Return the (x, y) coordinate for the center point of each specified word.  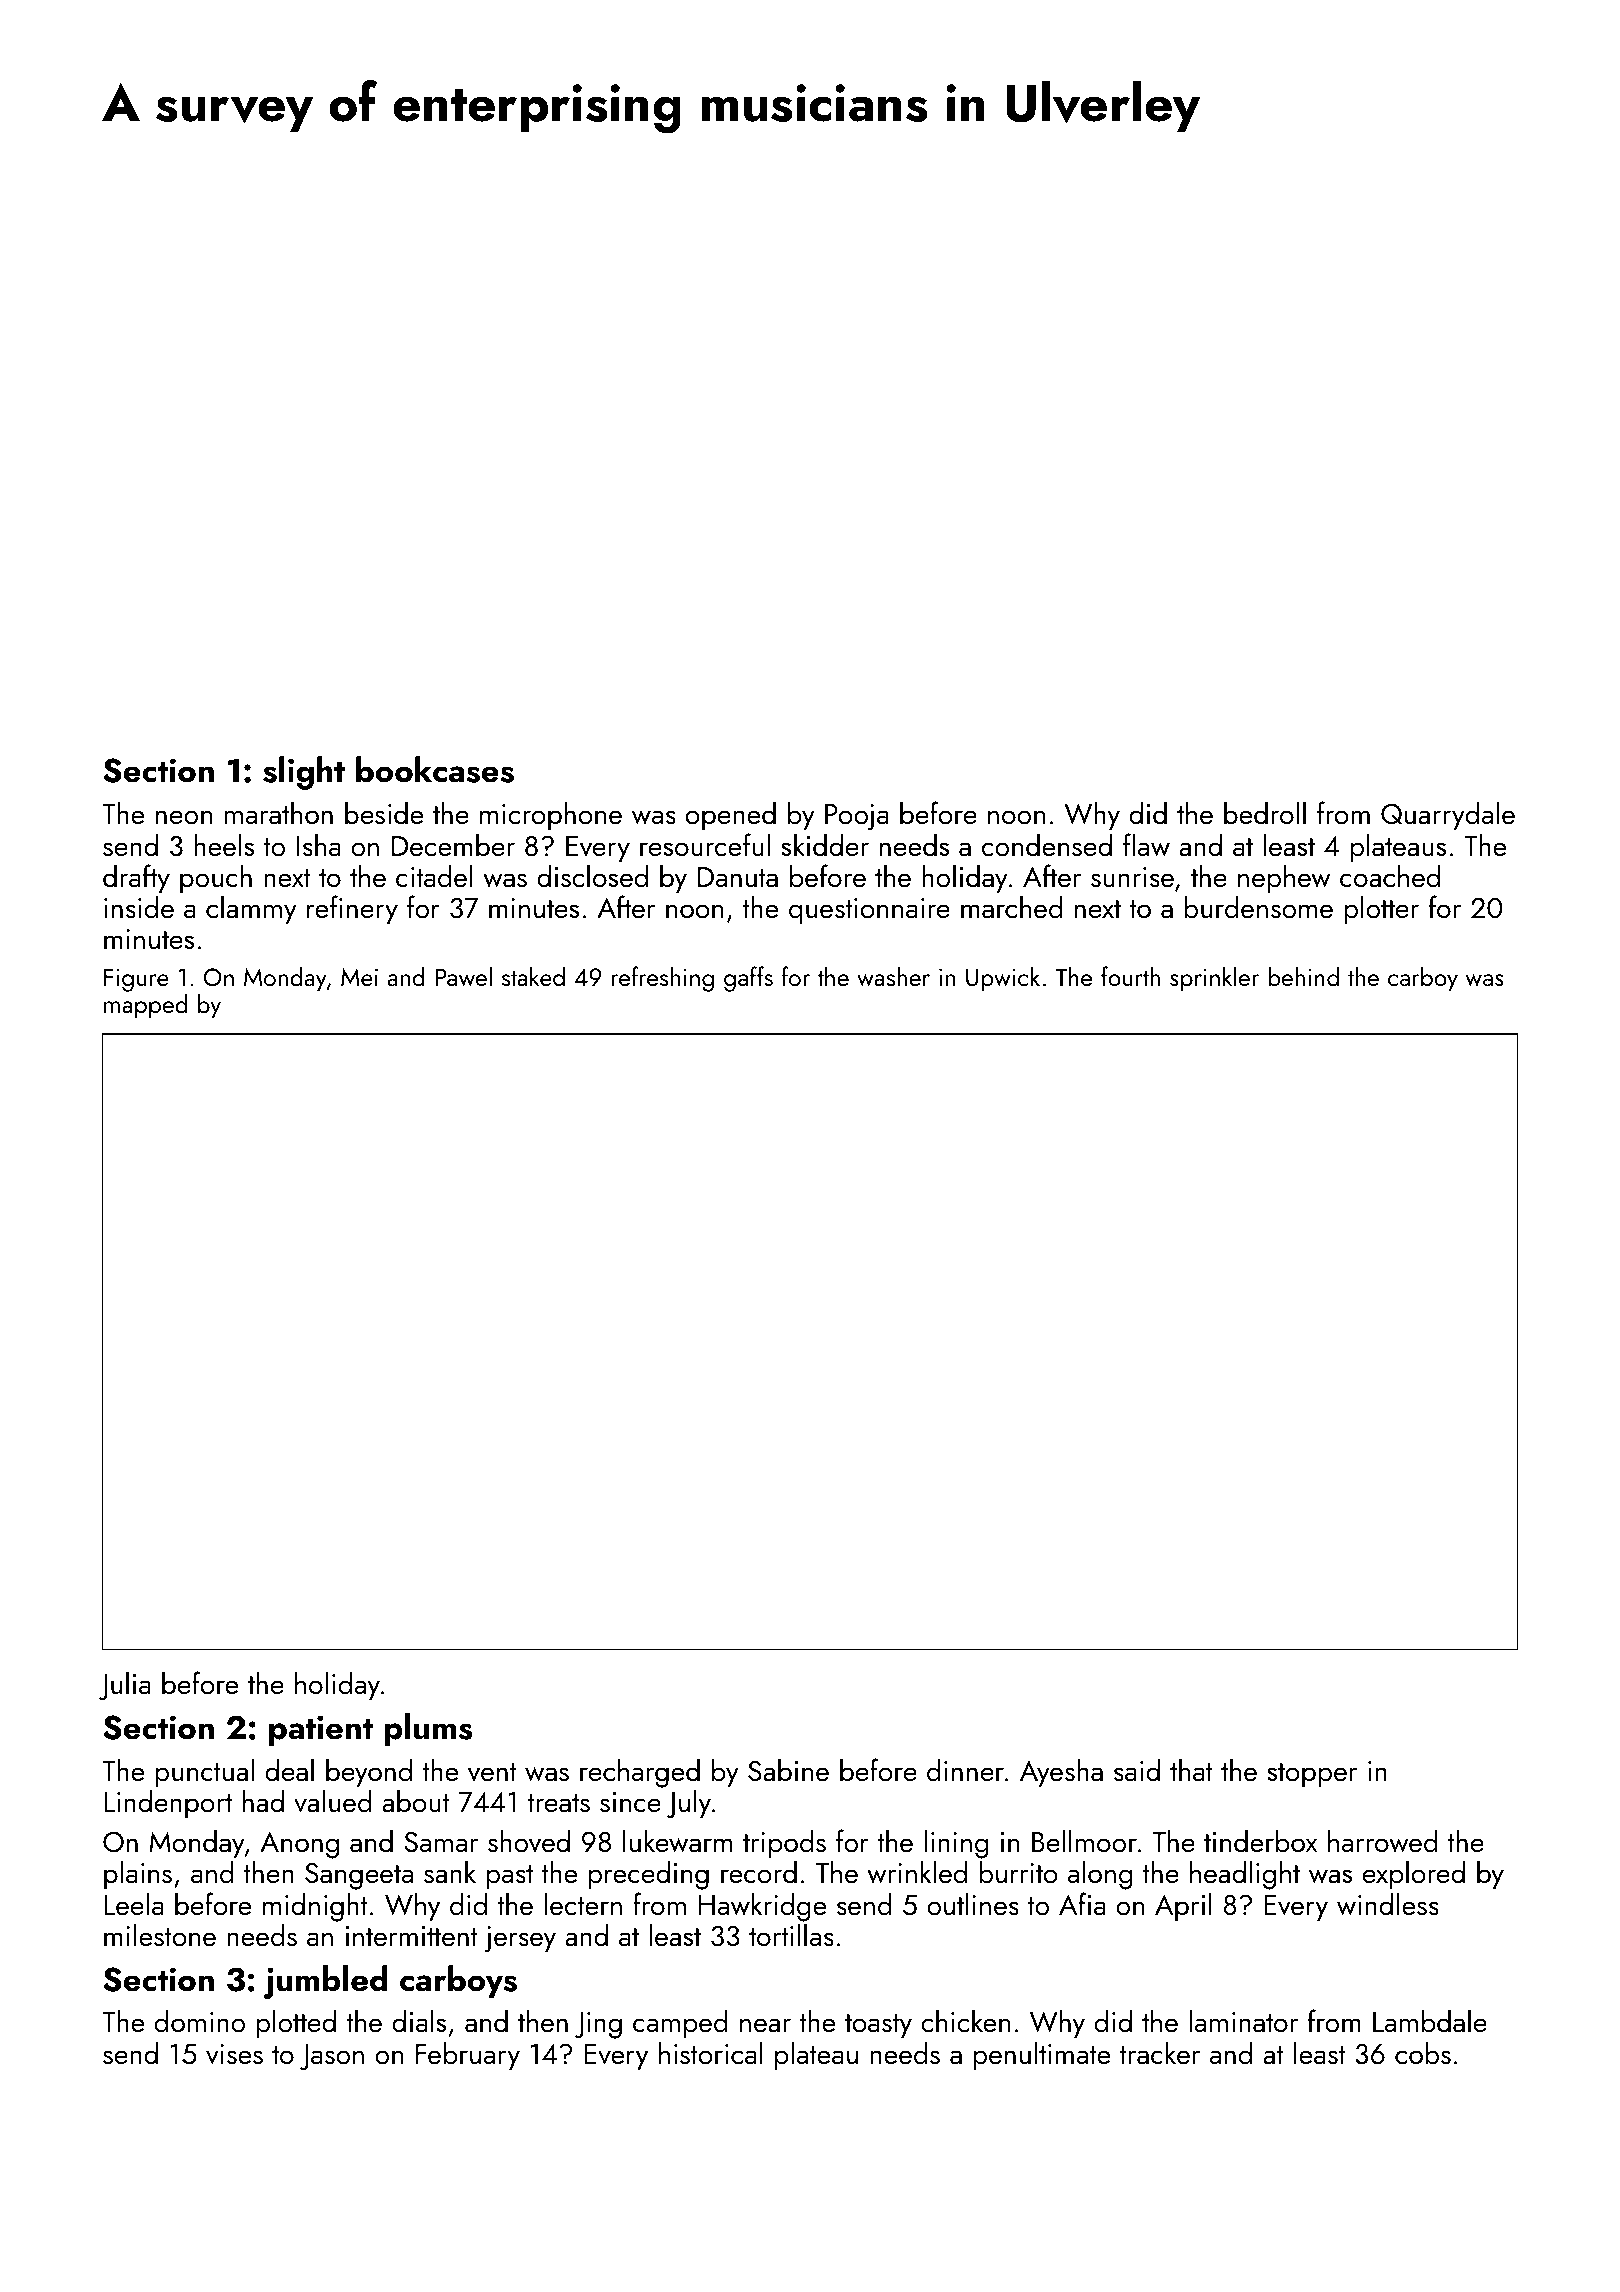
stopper (1312, 1775)
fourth (1130, 976)
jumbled (325, 1982)
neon (184, 817)
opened (731, 816)
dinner (965, 1770)
